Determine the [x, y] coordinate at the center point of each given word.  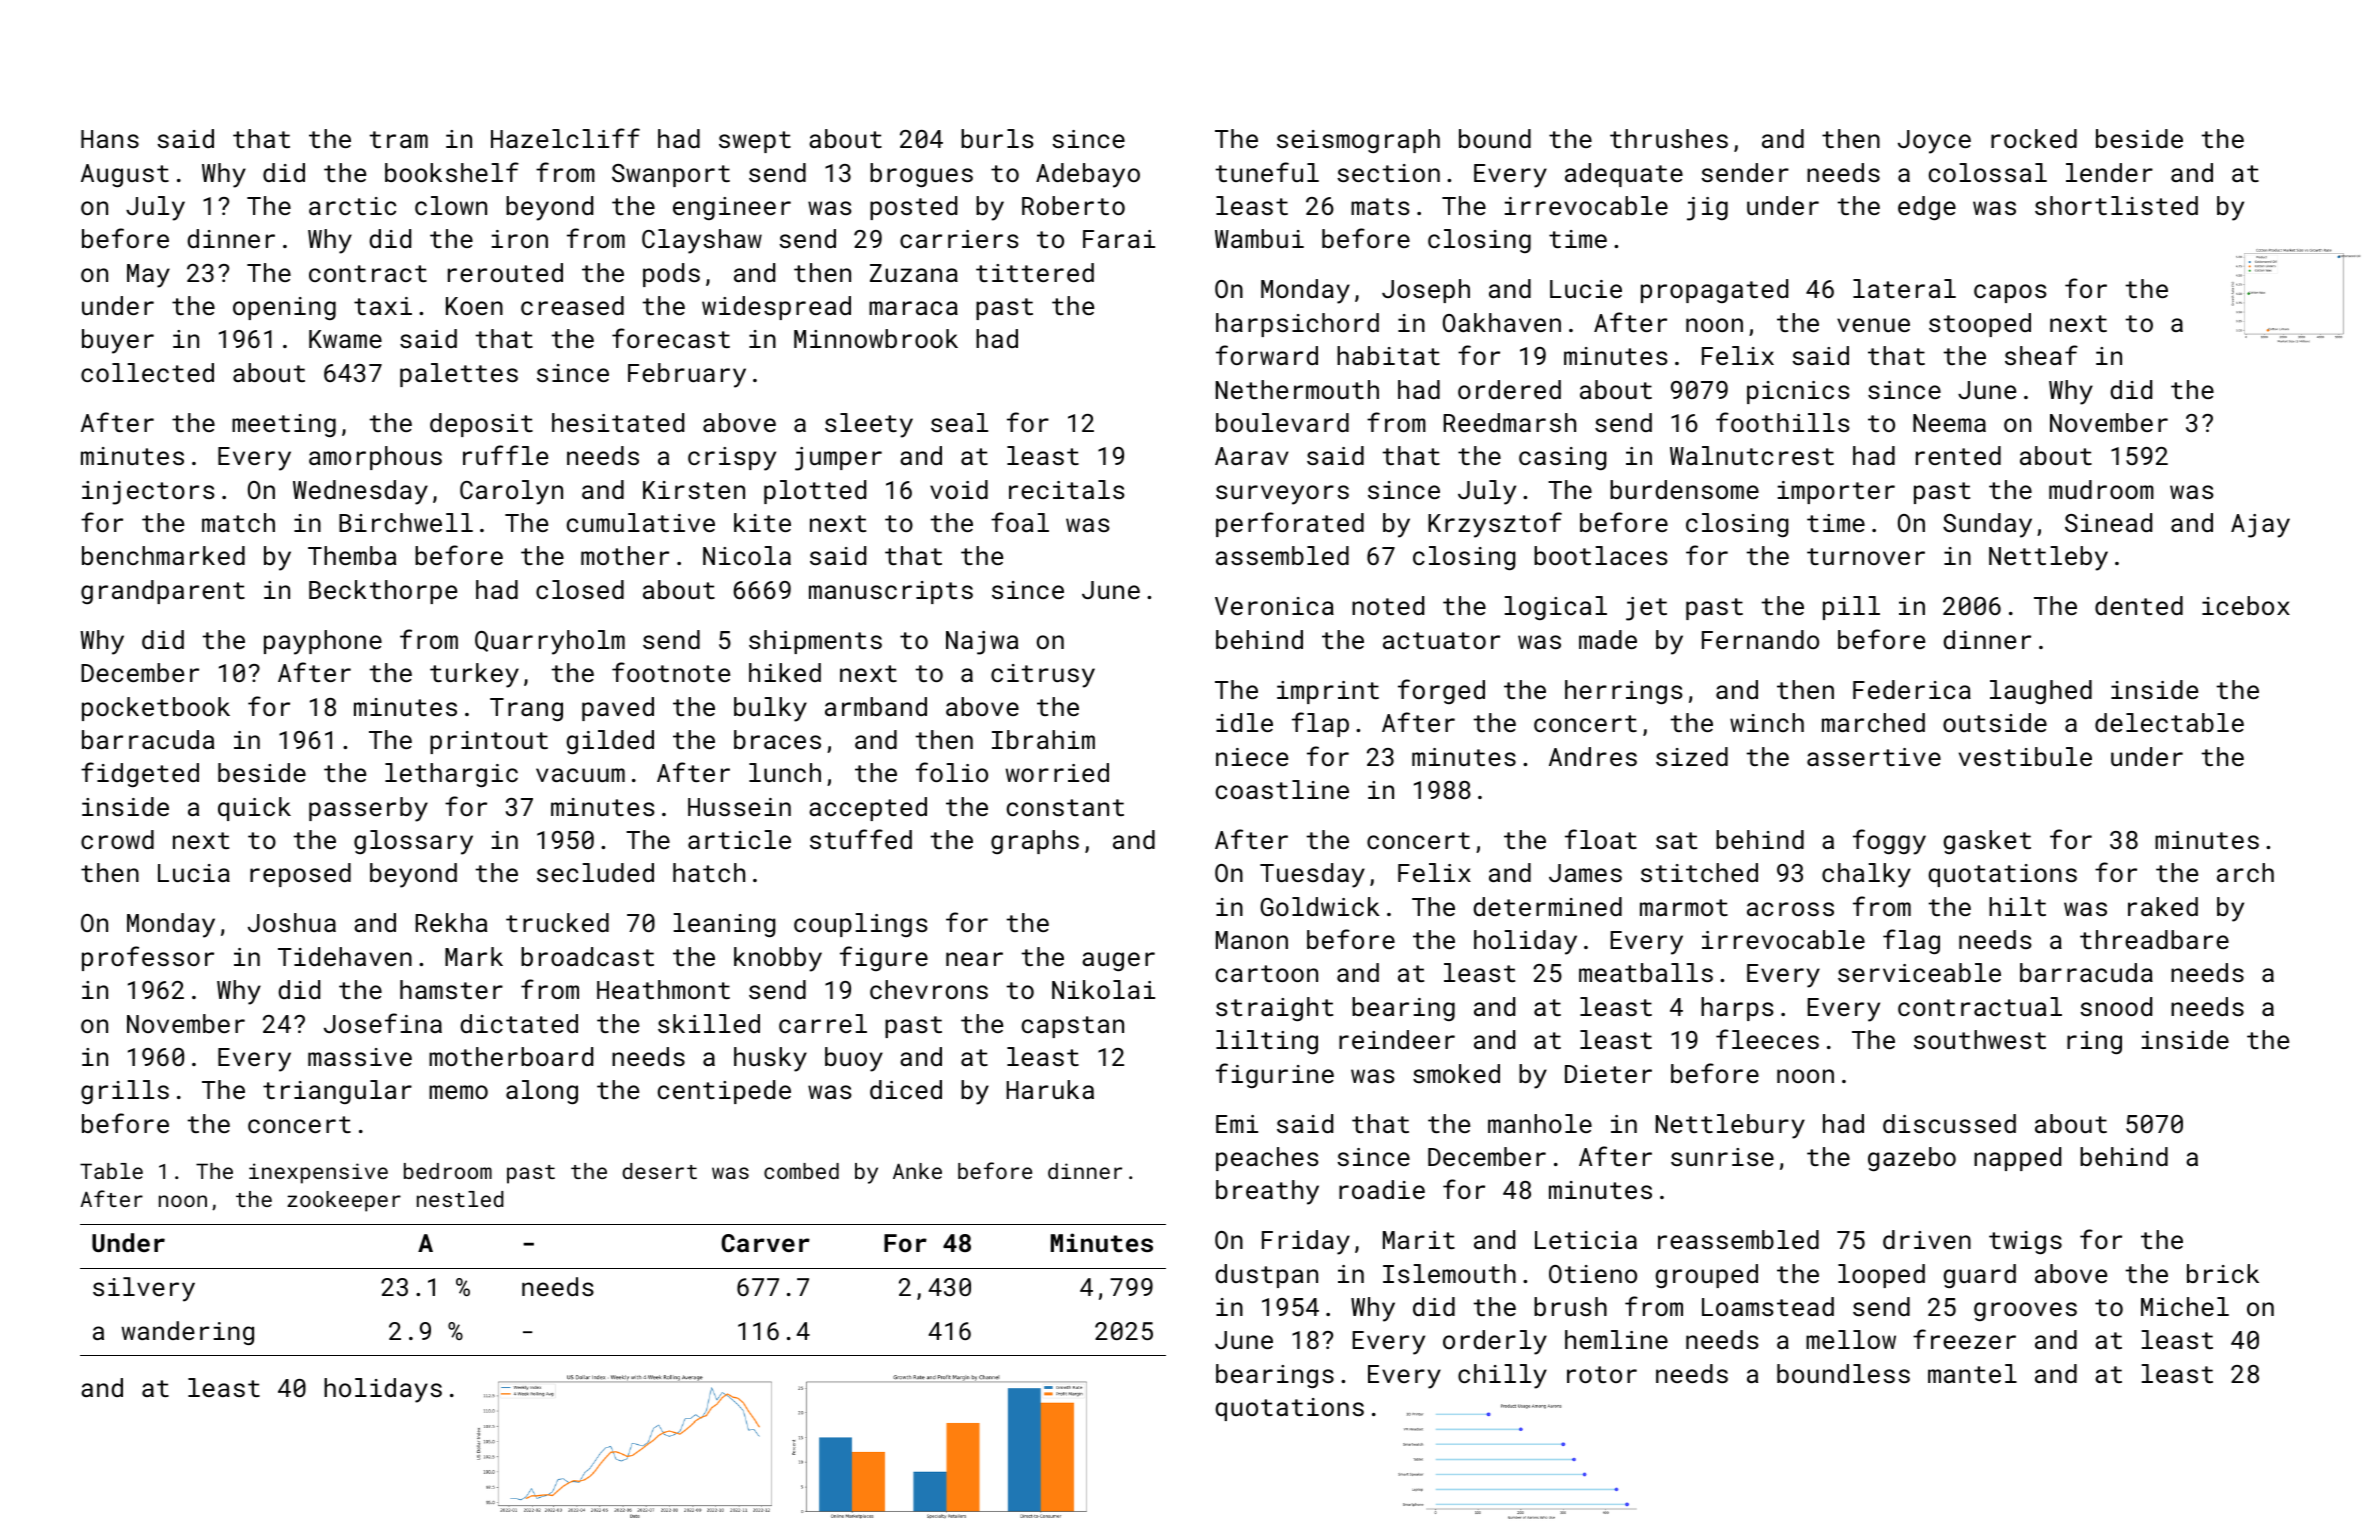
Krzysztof [1495, 525]
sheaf [2041, 355]
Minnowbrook [876, 338]
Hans [110, 139]
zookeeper [344, 1201]
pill [1851, 608]
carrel [823, 1023]
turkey [474, 675]
